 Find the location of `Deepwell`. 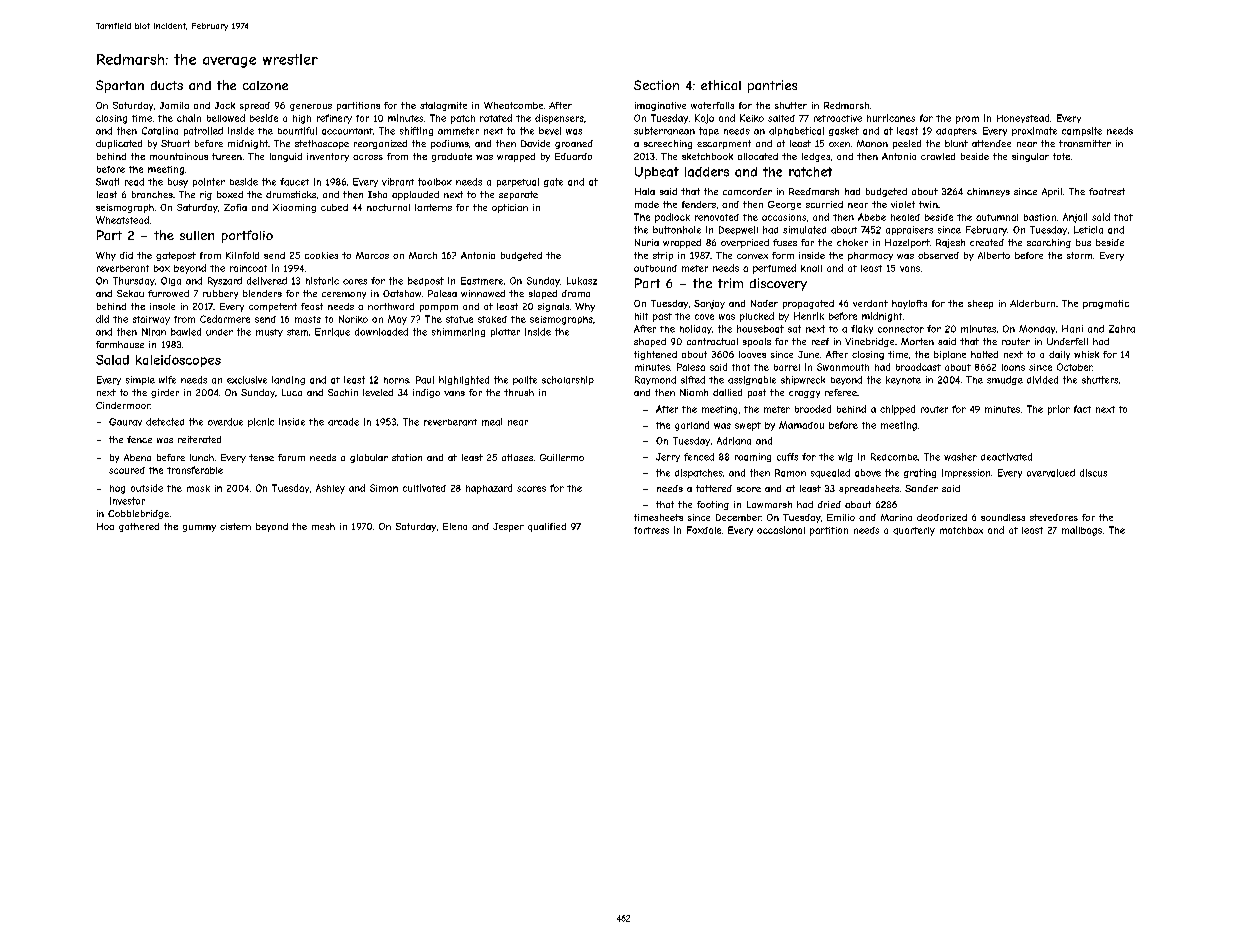

Deepwell is located at coordinates (738, 230).
